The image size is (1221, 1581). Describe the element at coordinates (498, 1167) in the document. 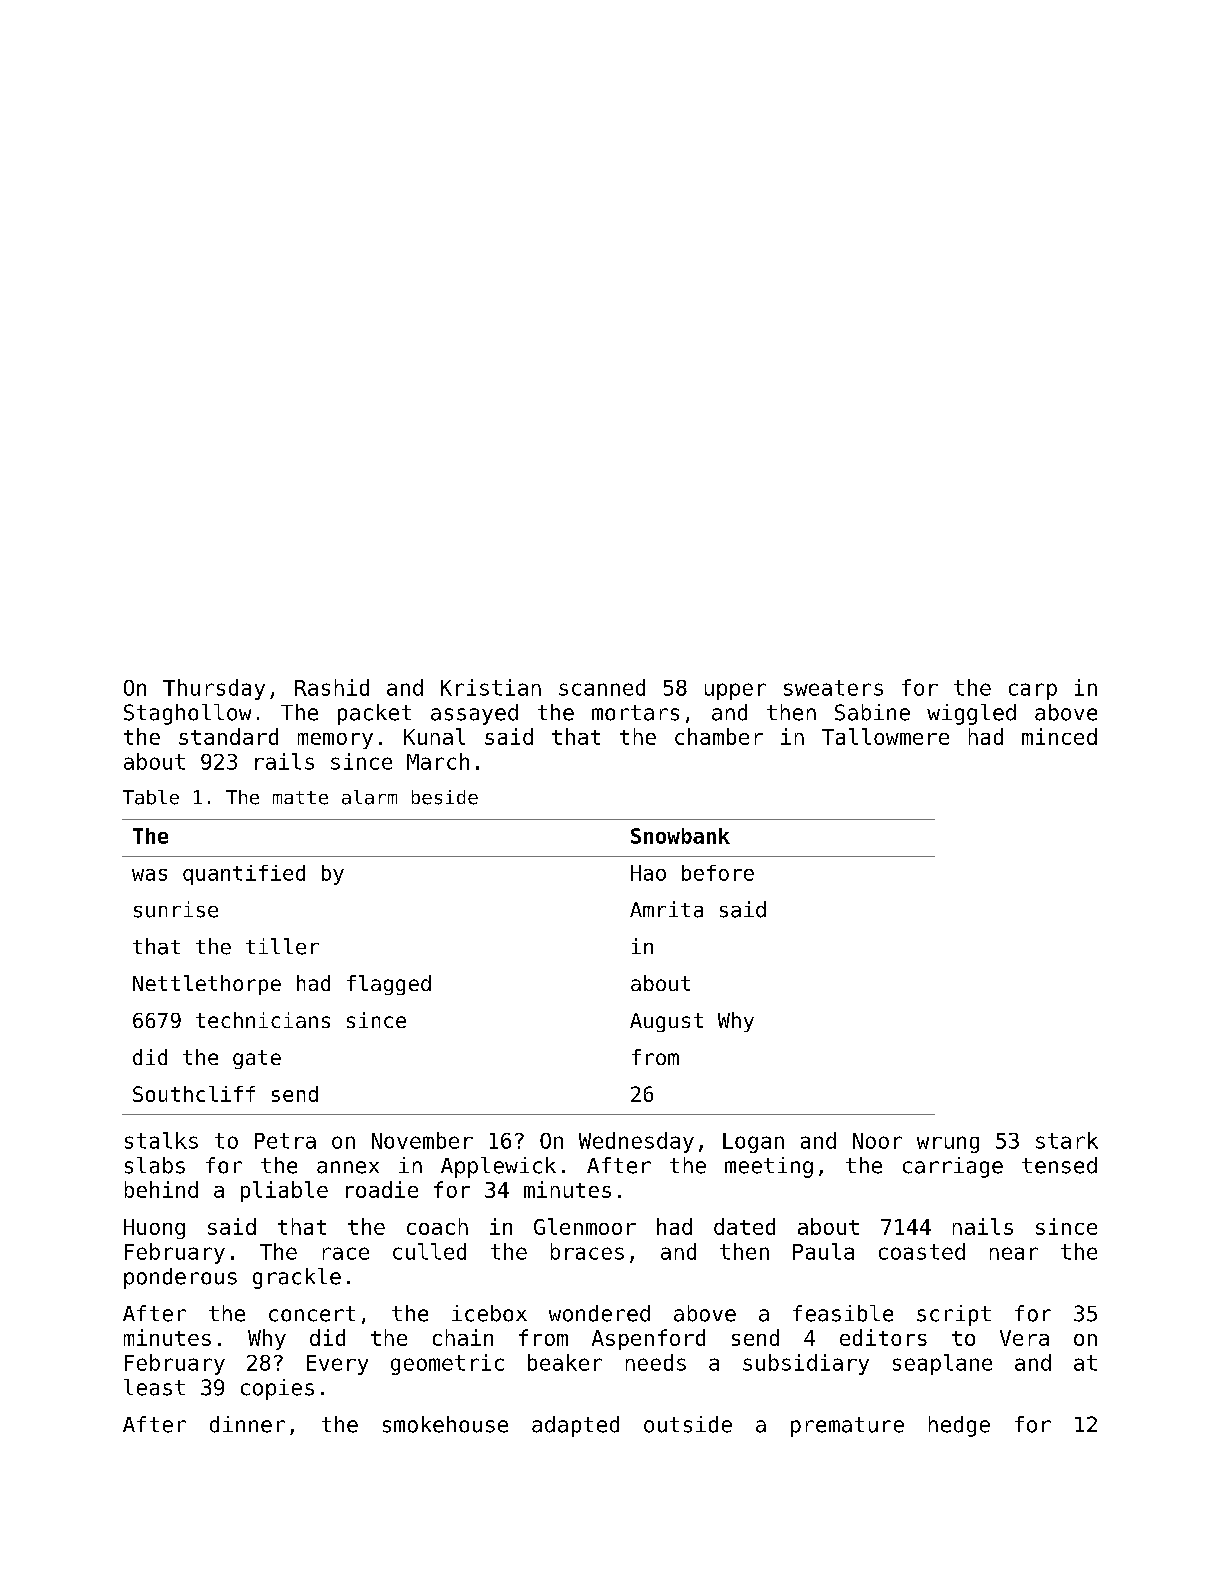

I see `Applewick` at that location.
